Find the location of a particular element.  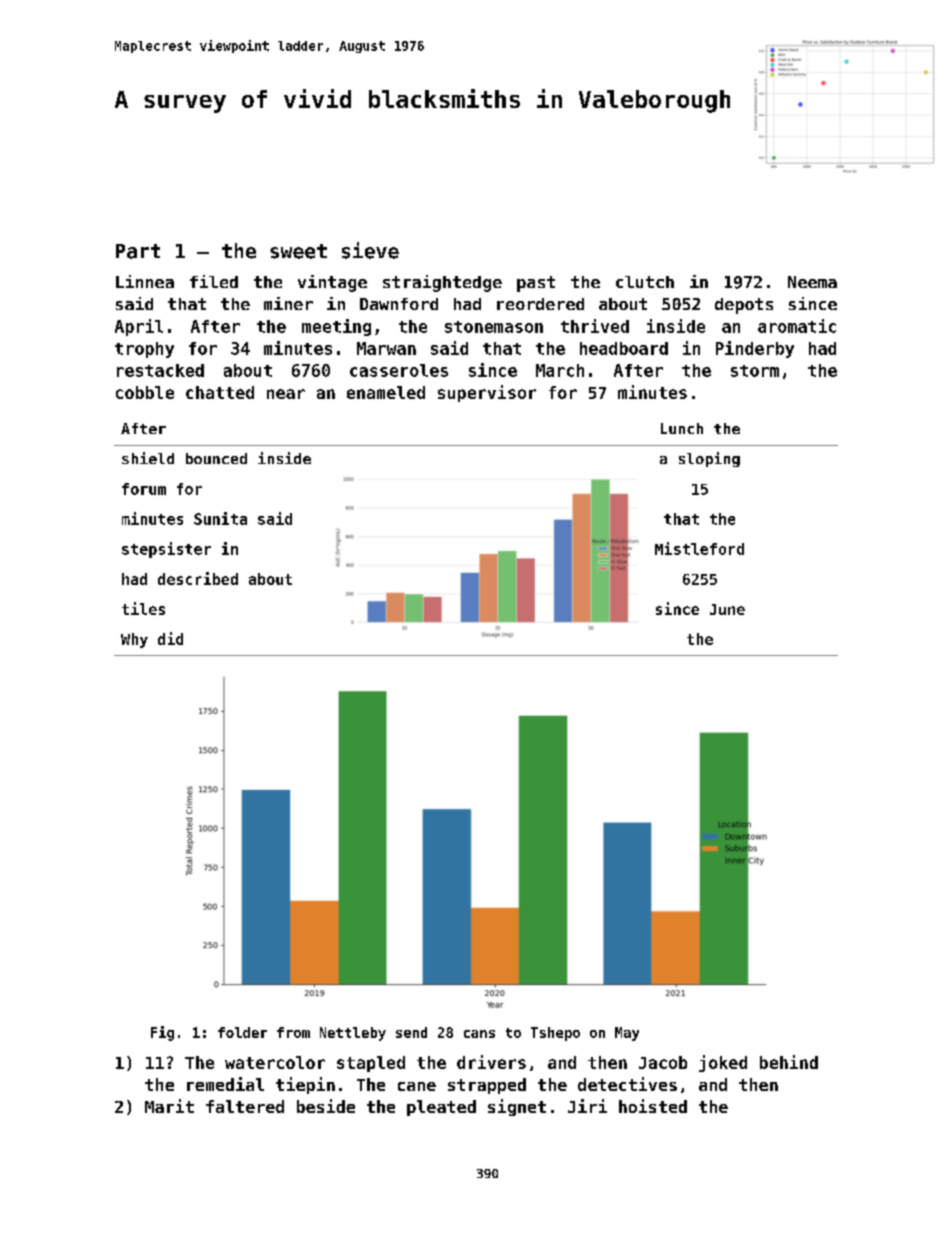

supervisor is located at coordinates (487, 393).
